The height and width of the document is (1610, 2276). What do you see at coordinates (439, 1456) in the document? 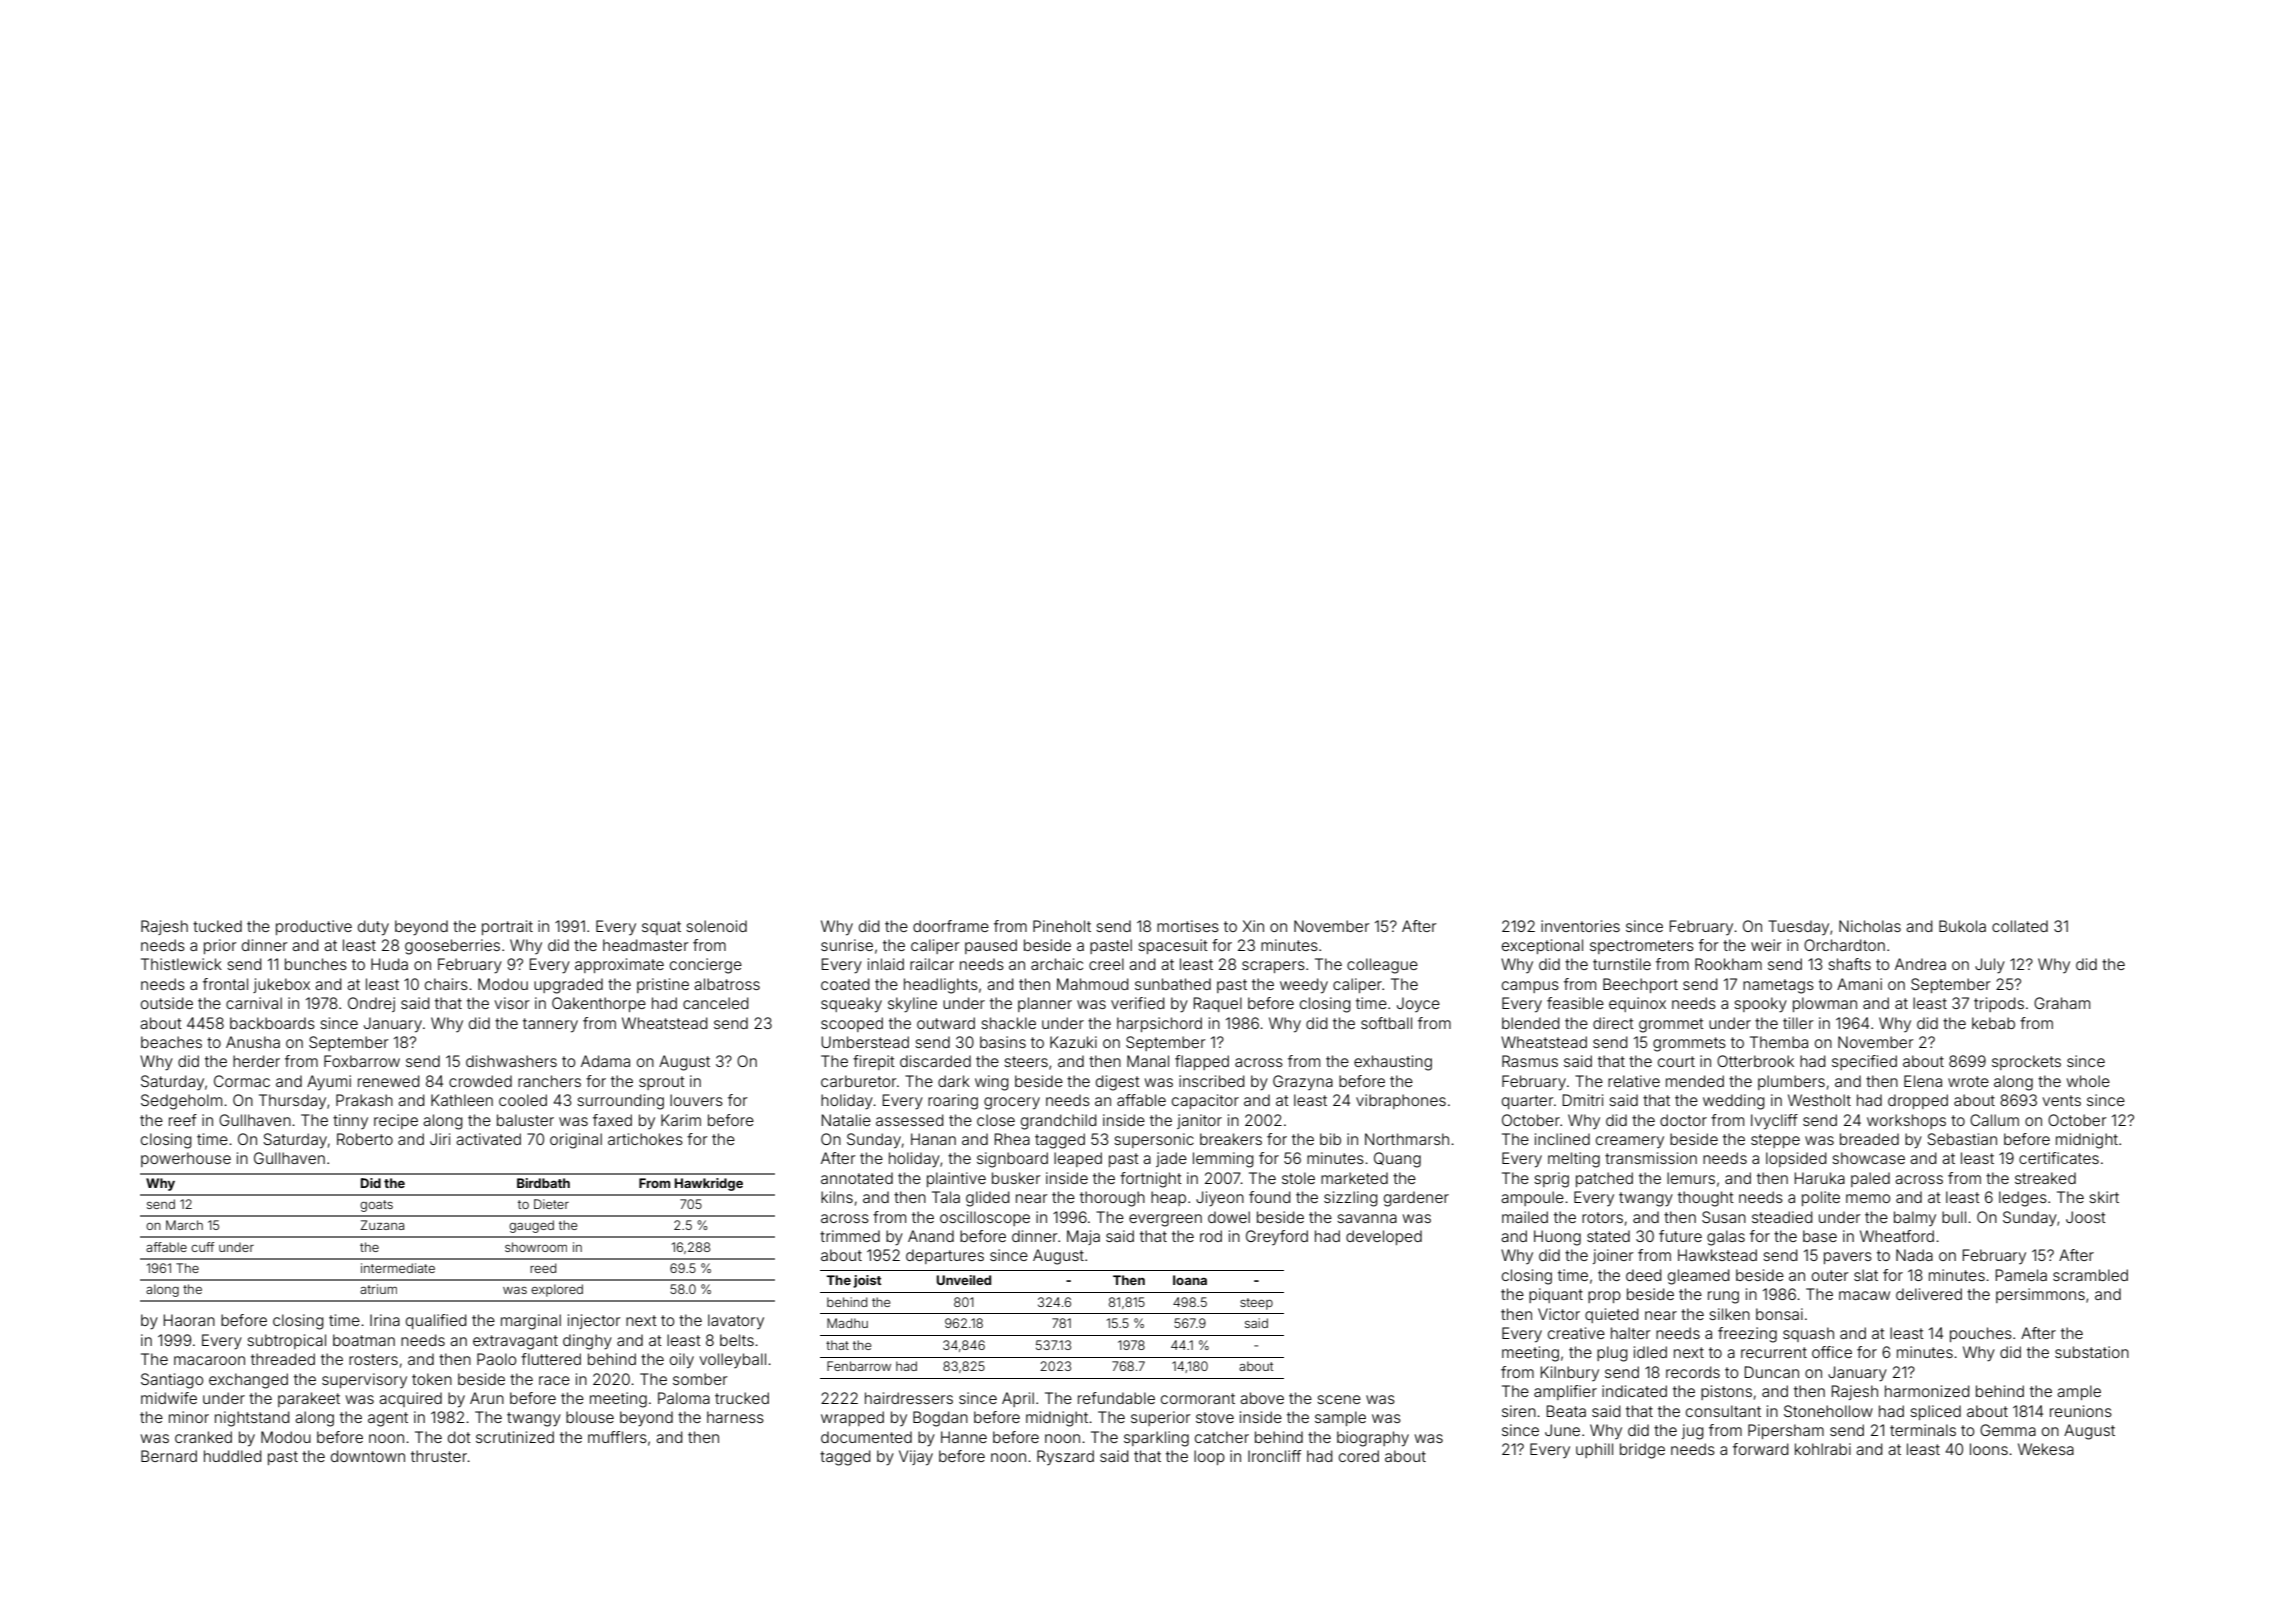
I see `thruster` at bounding box center [439, 1456].
